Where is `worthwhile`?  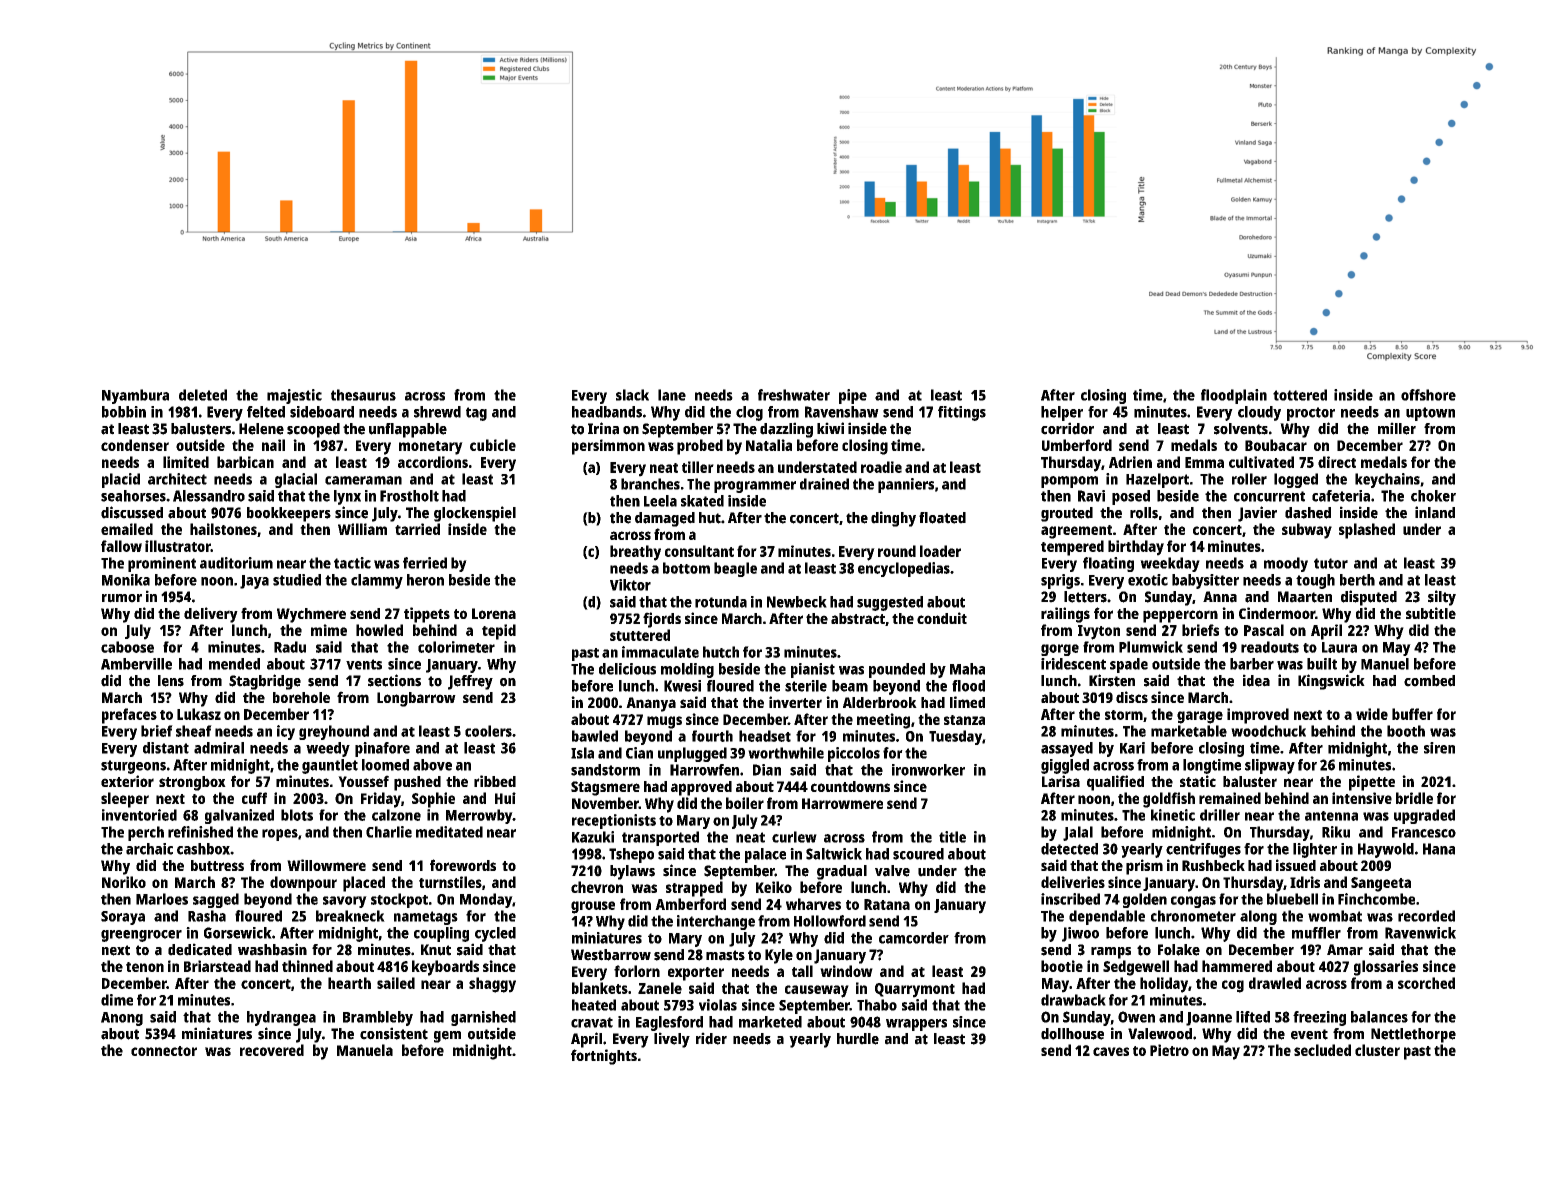 worthwhile is located at coordinates (786, 753).
